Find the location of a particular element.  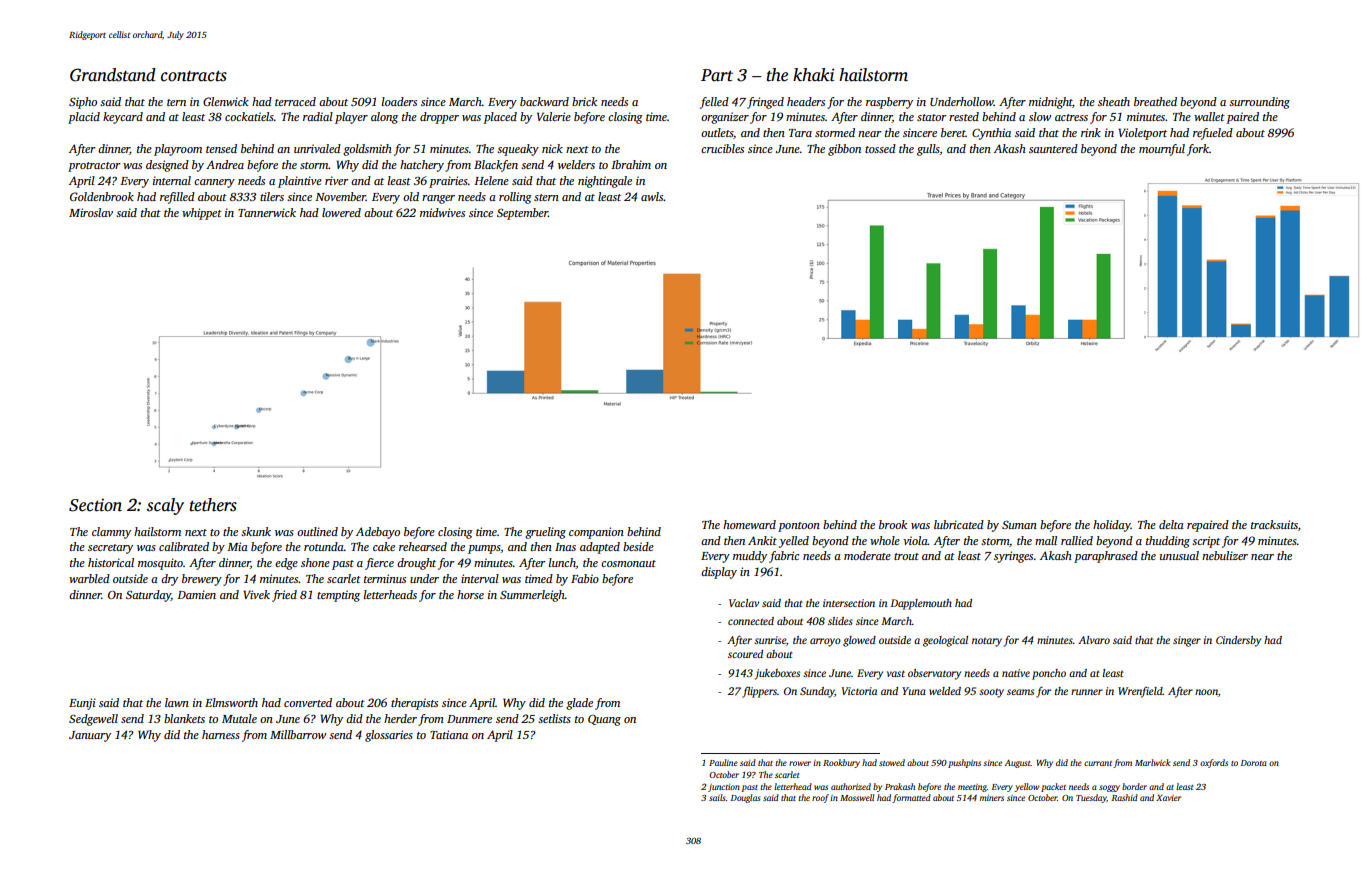

Alvaro is located at coordinates (1094, 640).
